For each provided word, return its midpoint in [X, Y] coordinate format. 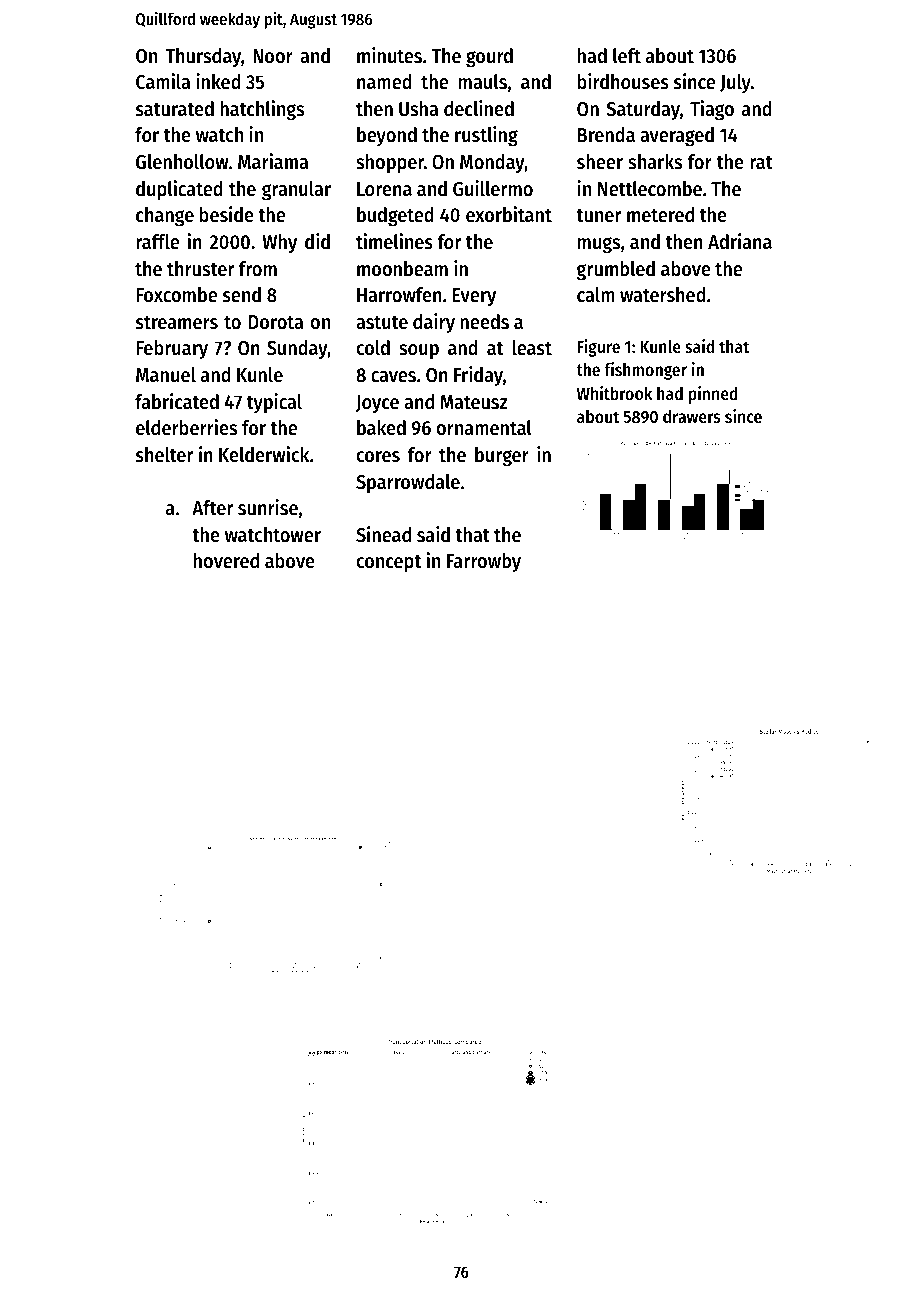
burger [502, 457]
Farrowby [484, 562]
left [627, 56]
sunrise [268, 507]
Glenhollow [182, 162]
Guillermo [493, 188]
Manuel [166, 375]
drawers [692, 416]
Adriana [740, 241]
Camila [163, 81]
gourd [489, 58]
